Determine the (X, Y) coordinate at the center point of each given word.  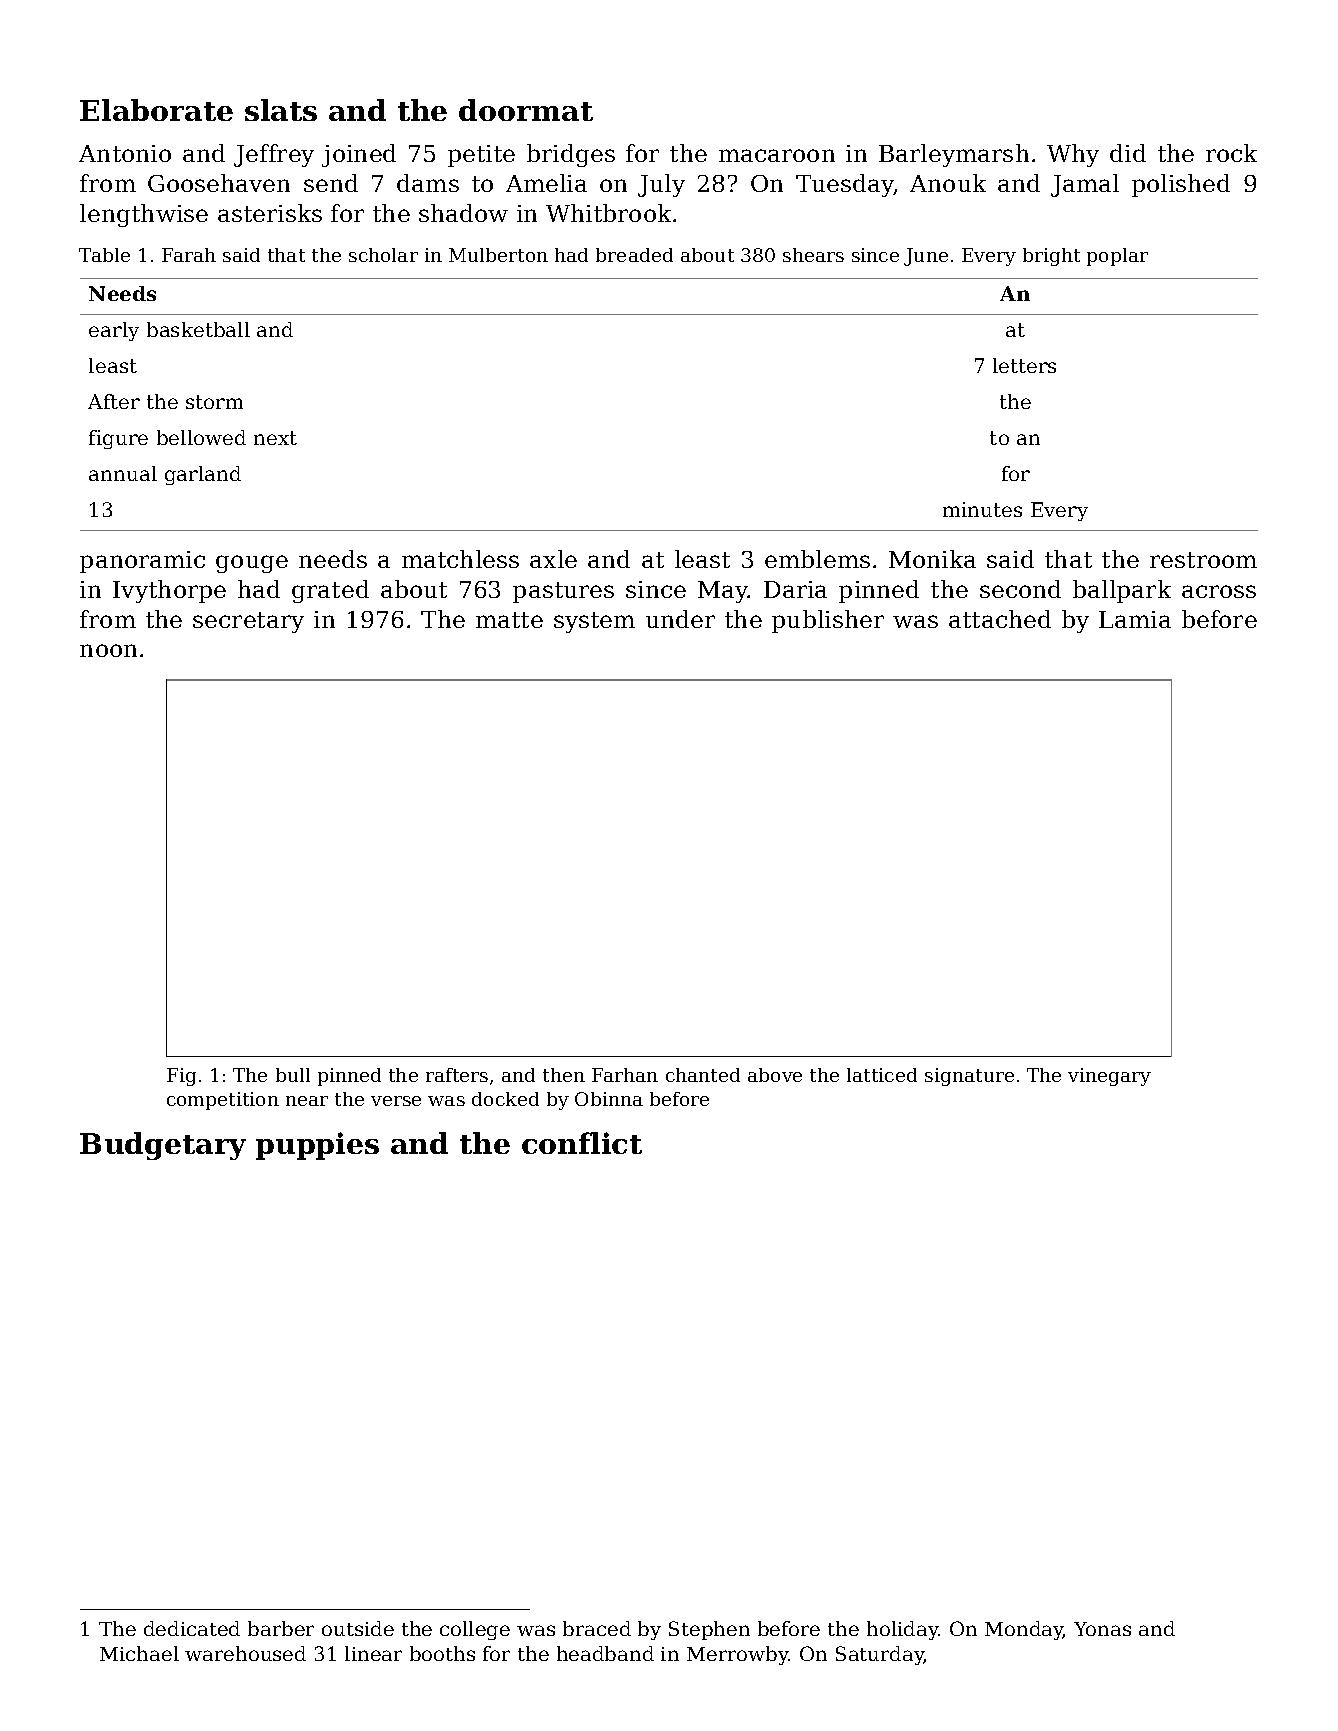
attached (1000, 619)
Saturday (880, 1655)
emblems (817, 559)
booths (442, 1653)
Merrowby (738, 1655)
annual (123, 473)
